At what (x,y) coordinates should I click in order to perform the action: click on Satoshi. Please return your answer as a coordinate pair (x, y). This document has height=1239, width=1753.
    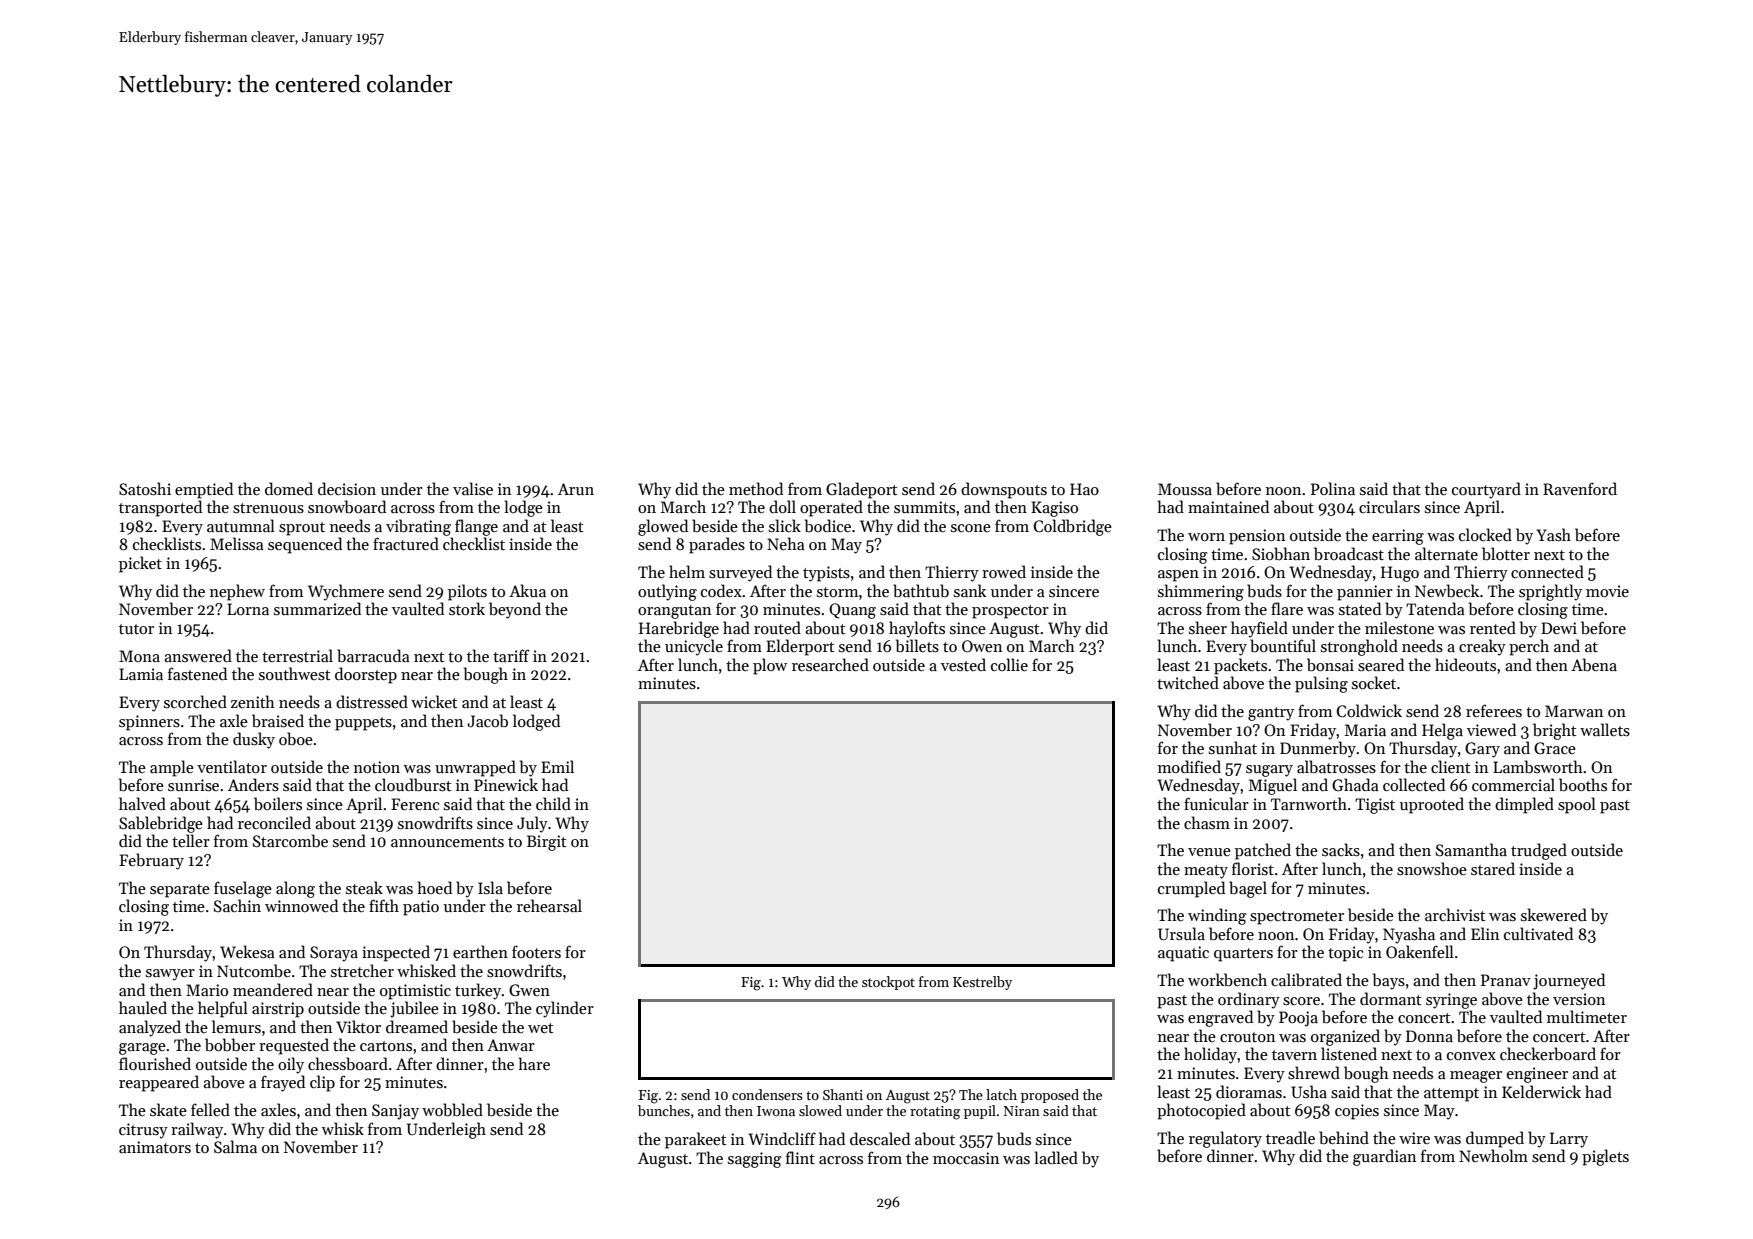
    Looking at the image, I should click on (145, 489).
